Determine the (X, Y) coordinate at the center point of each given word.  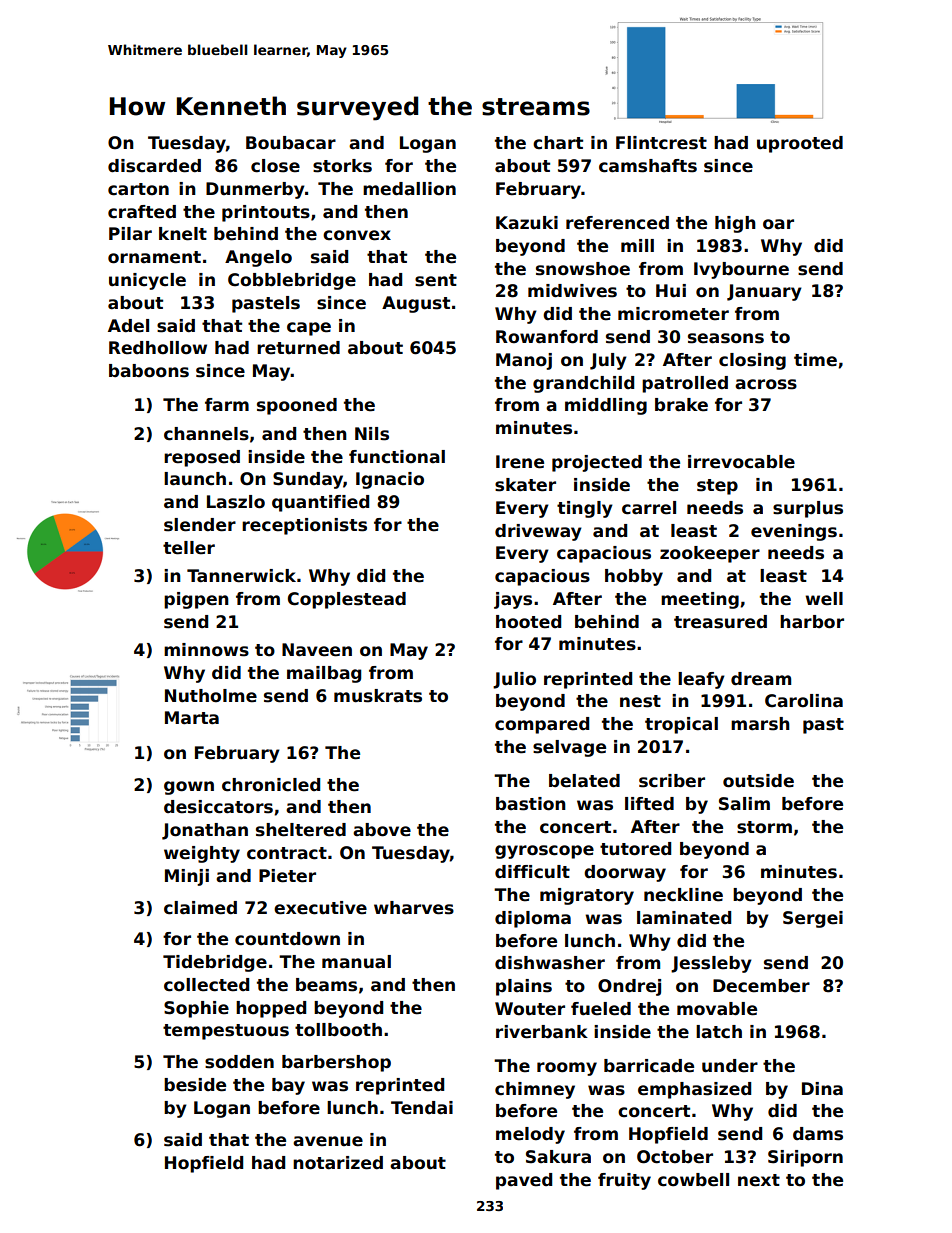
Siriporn (805, 1158)
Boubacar (291, 143)
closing (752, 361)
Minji (187, 877)
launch (195, 479)
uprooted (800, 144)
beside (195, 1085)
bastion (531, 804)
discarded (154, 166)
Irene (520, 462)
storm (764, 827)
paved (524, 1181)
